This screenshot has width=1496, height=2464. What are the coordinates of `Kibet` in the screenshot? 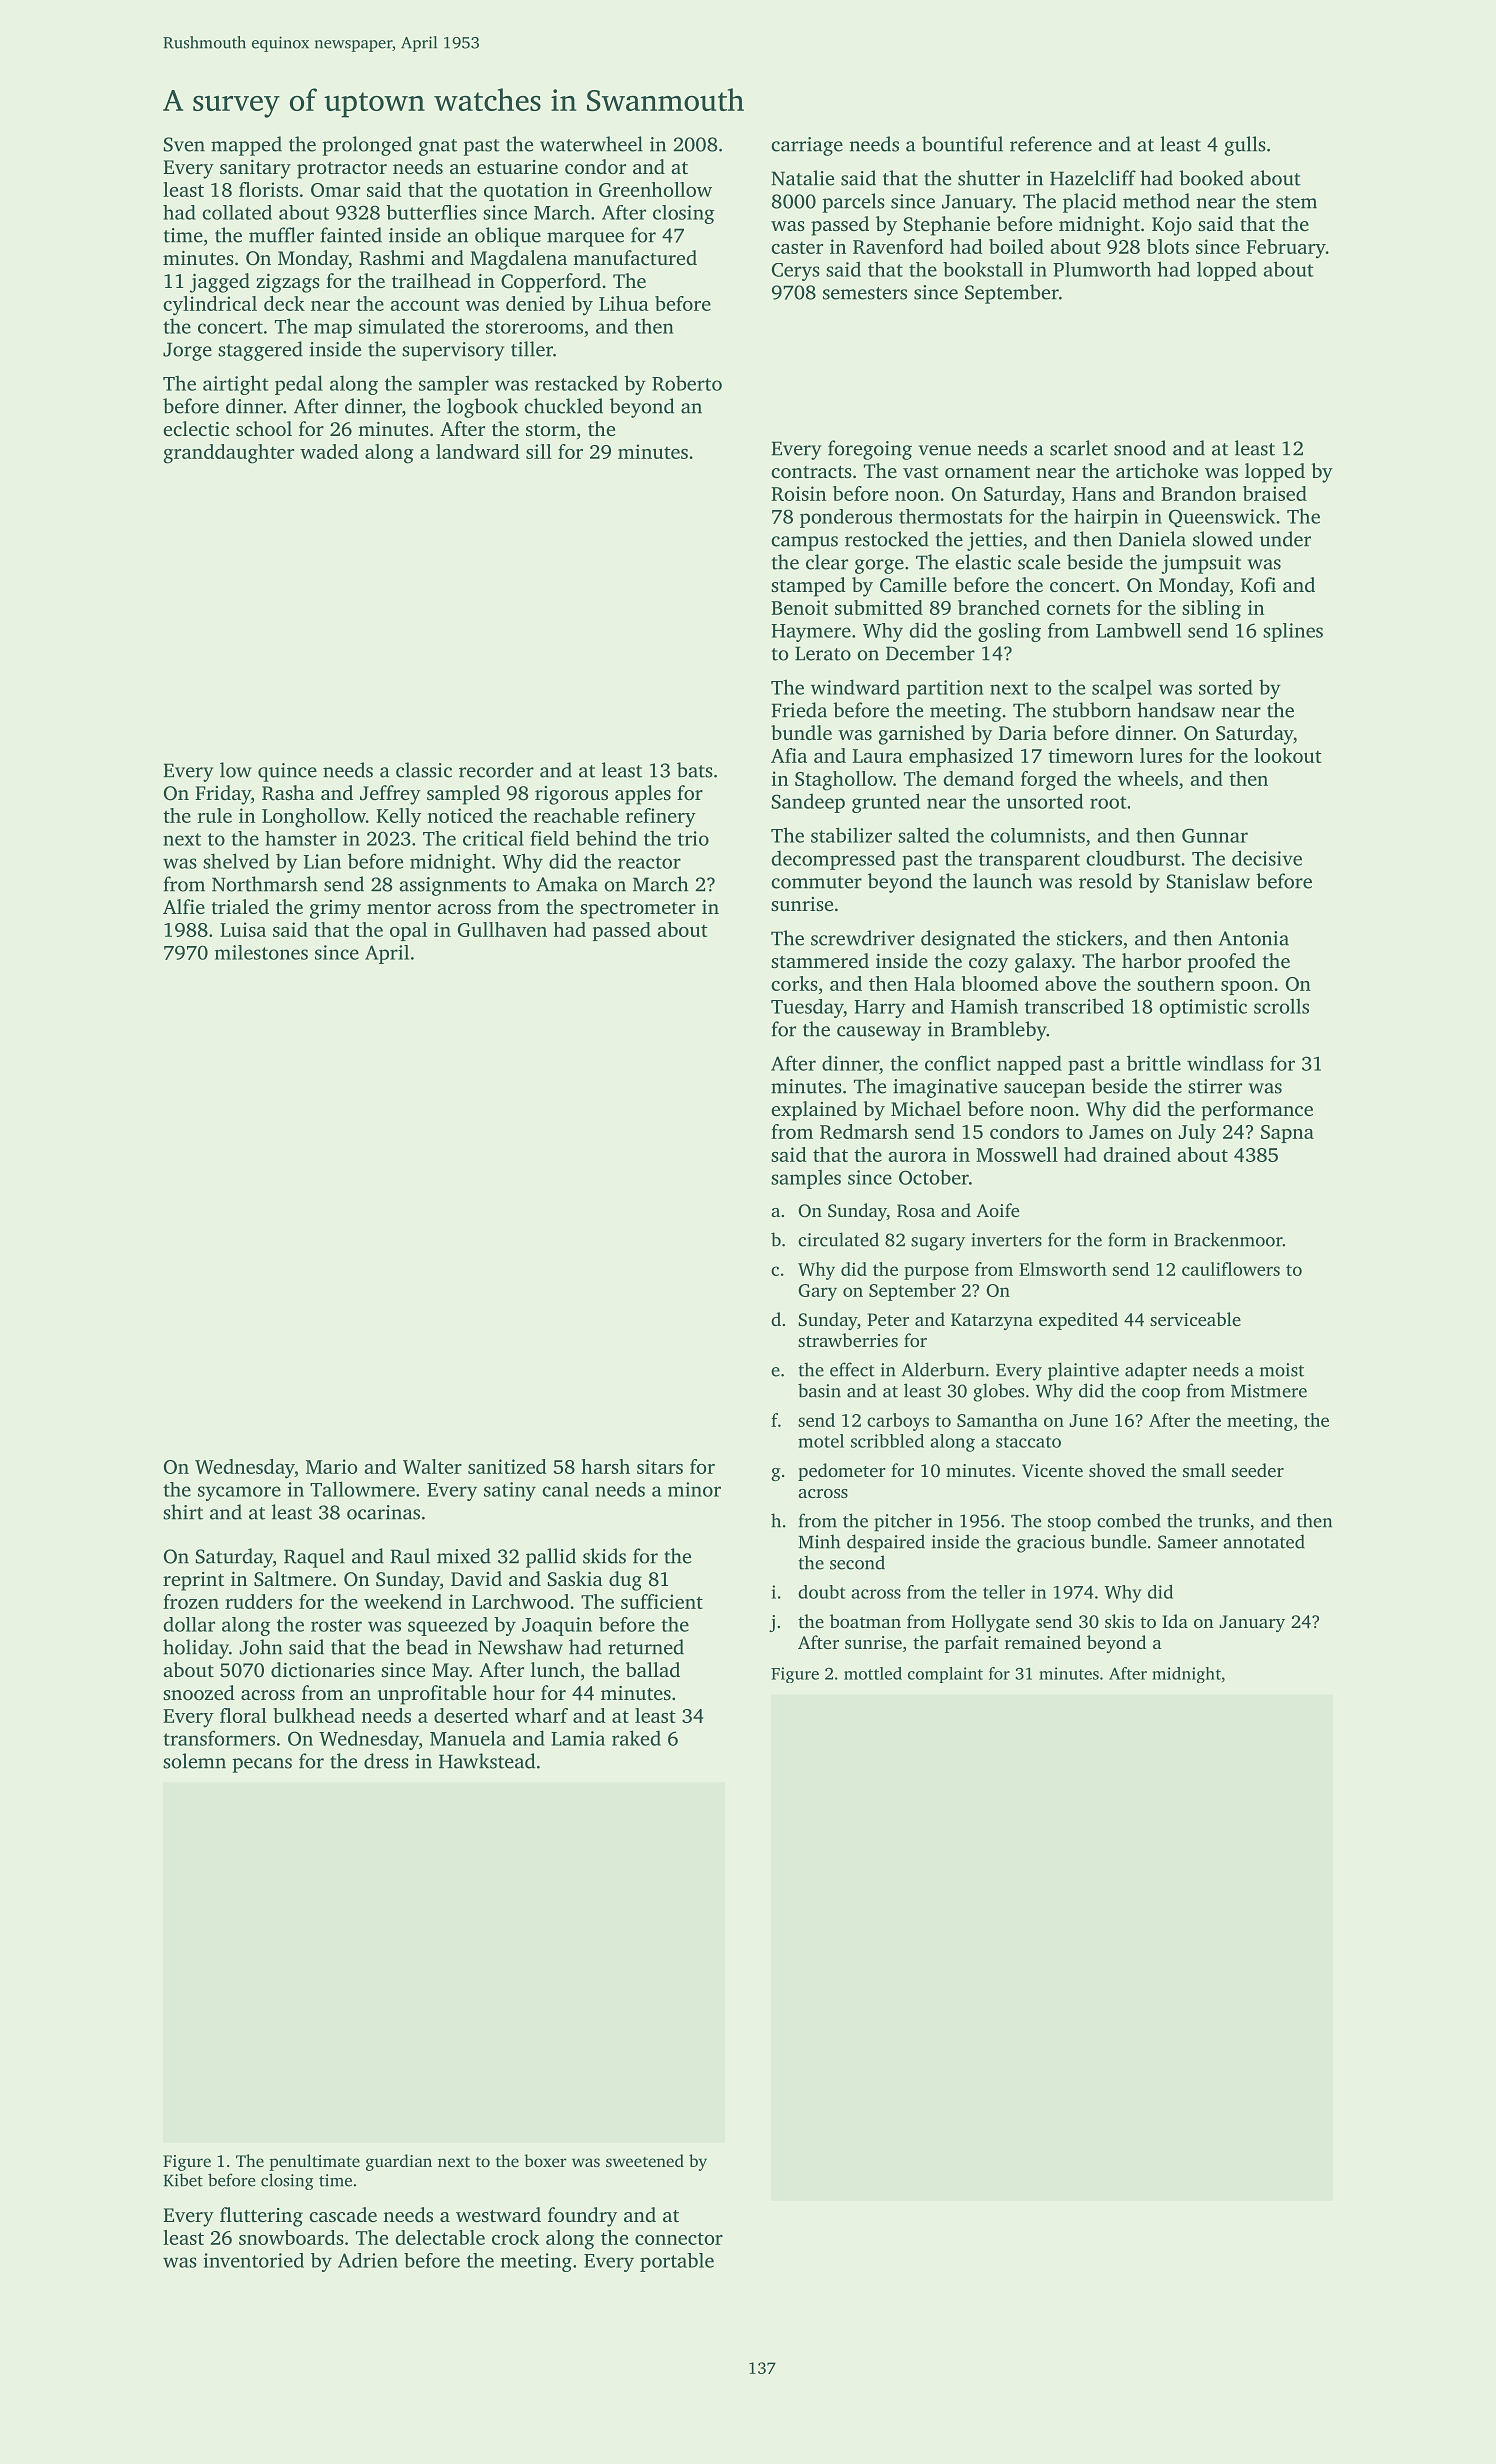 It's located at (183, 2180).
